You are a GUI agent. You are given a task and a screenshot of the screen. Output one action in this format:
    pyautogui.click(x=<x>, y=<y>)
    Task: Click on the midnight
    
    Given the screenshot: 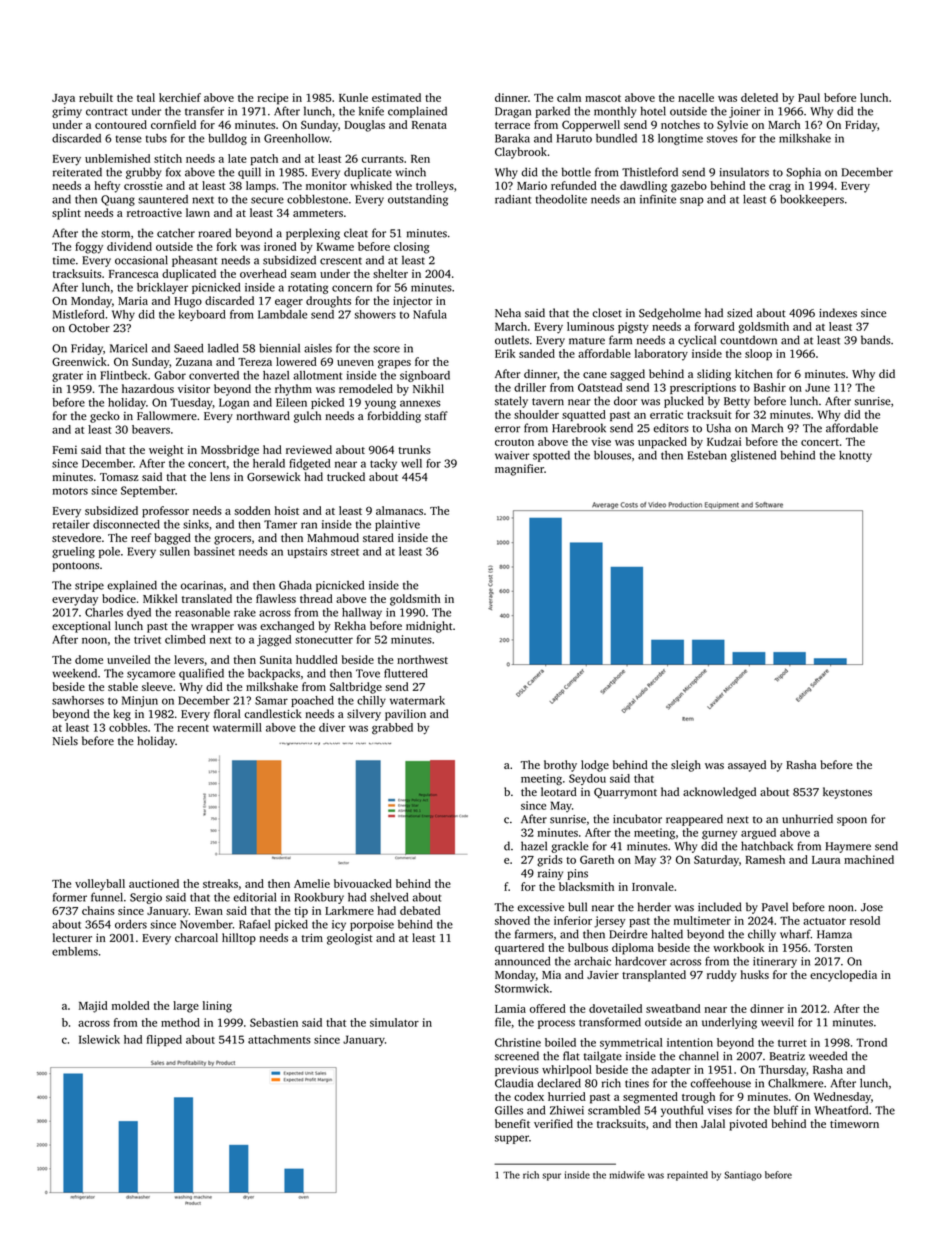 What is the action you would take?
    pyautogui.click(x=429, y=627)
